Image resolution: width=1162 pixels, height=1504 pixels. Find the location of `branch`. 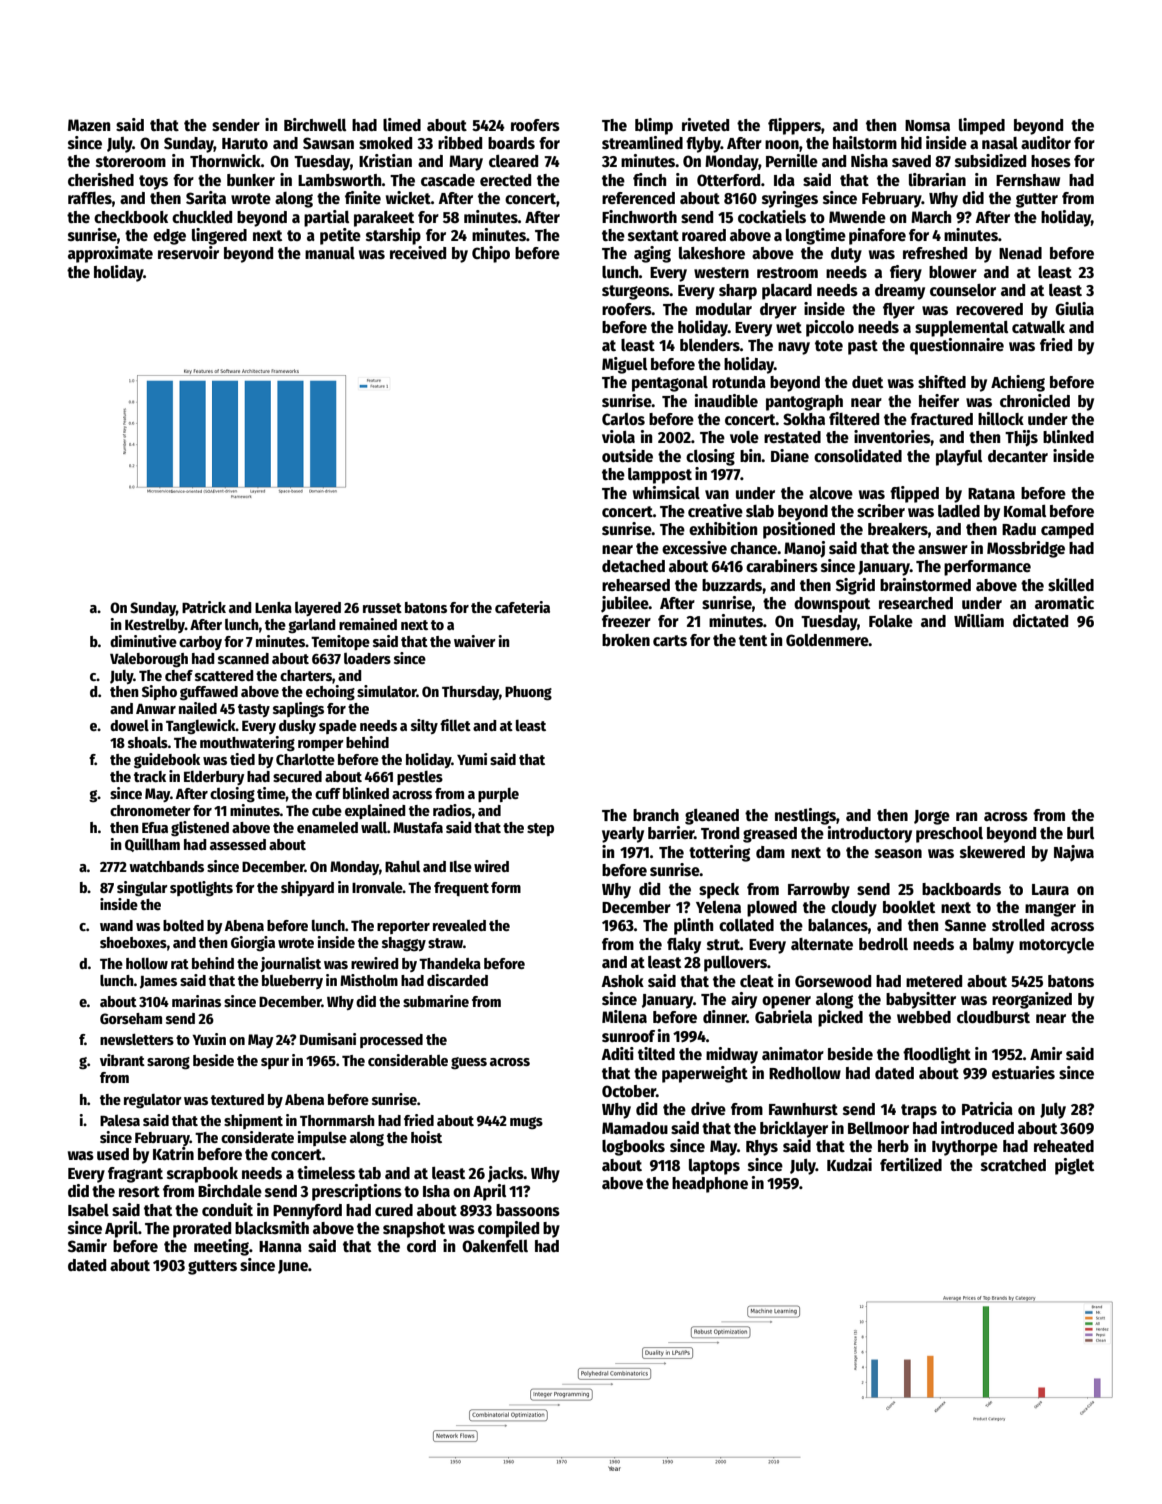

branch is located at coordinates (656, 815).
